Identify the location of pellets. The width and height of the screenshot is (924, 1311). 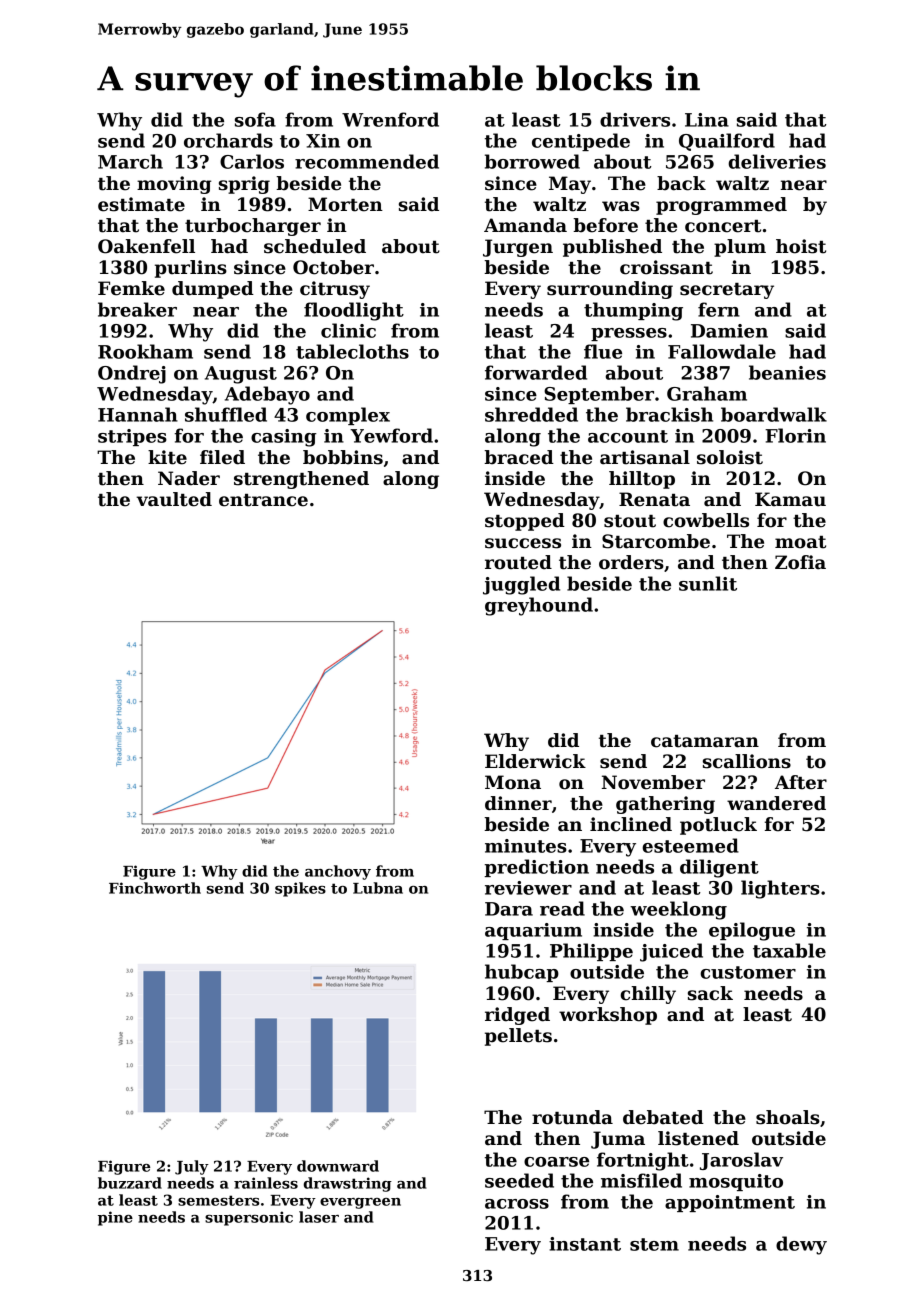
(518, 1037).
